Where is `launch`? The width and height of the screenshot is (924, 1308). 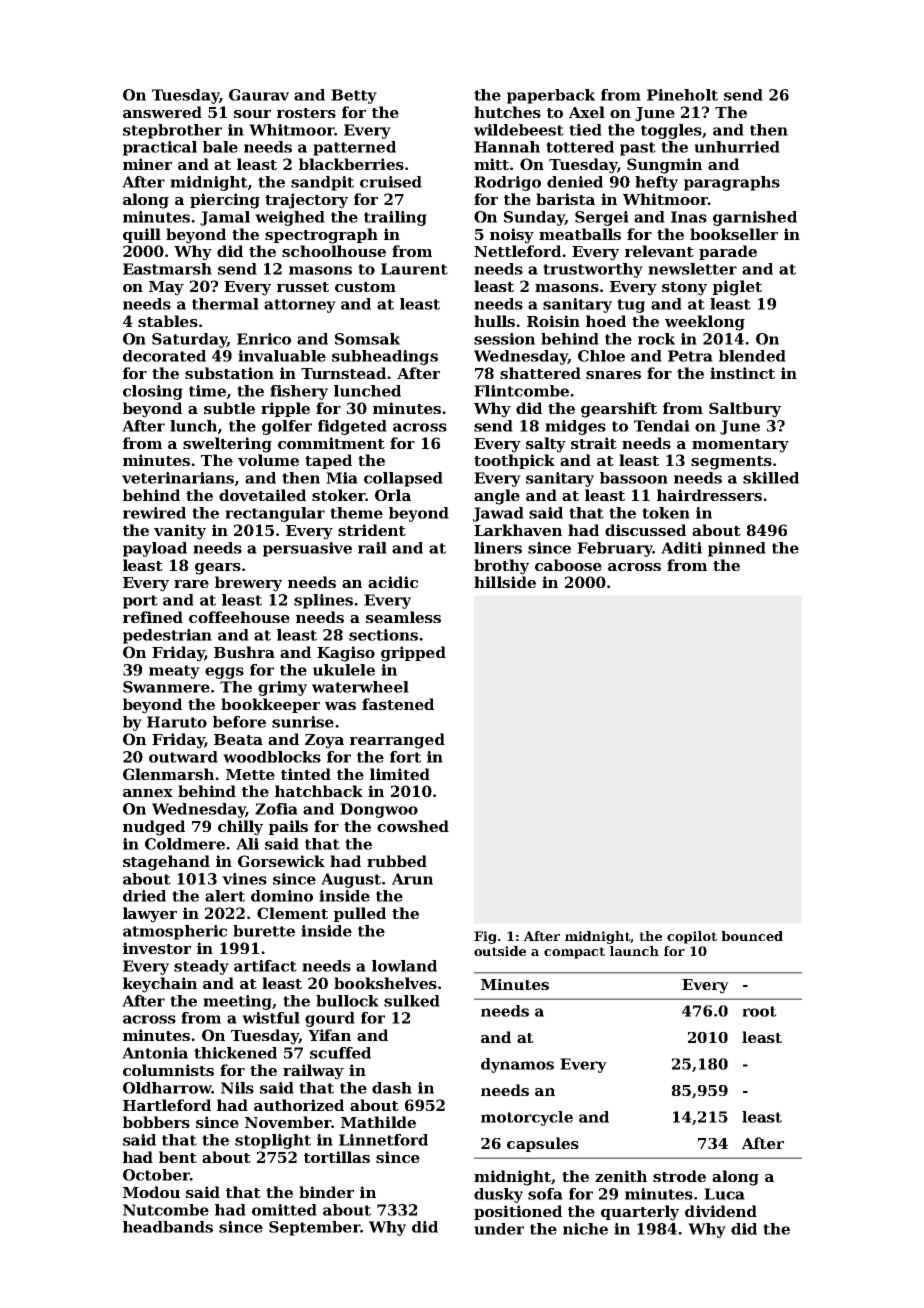 launch is located at coordinates (634, 951).
